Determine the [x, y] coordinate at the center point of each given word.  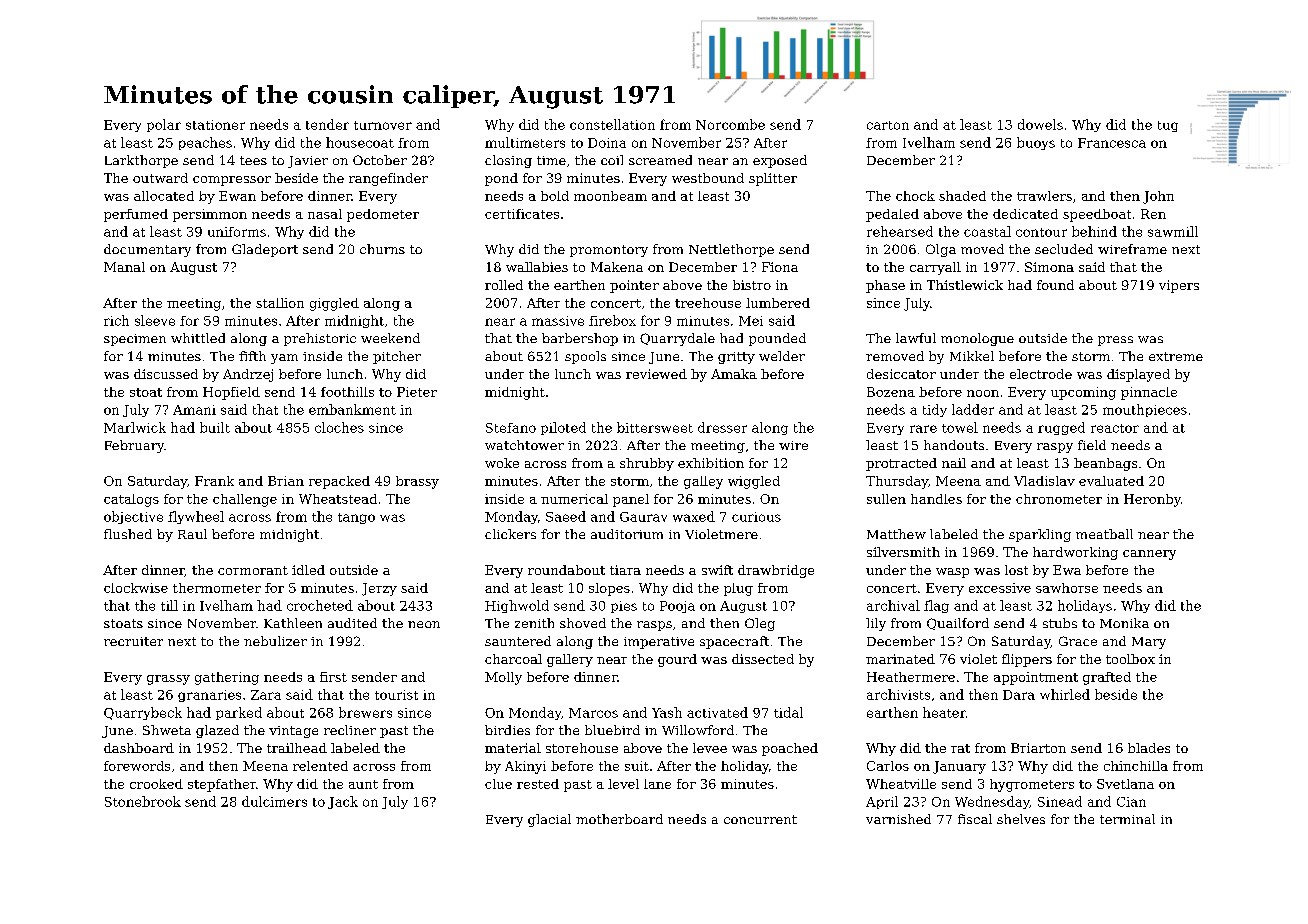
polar [164, 125]
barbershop [580, 339]
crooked [156, 784]
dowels [1040, 124]
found [1055, 285]
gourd [677, 660]
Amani [194, 410]
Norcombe [730, 124]
